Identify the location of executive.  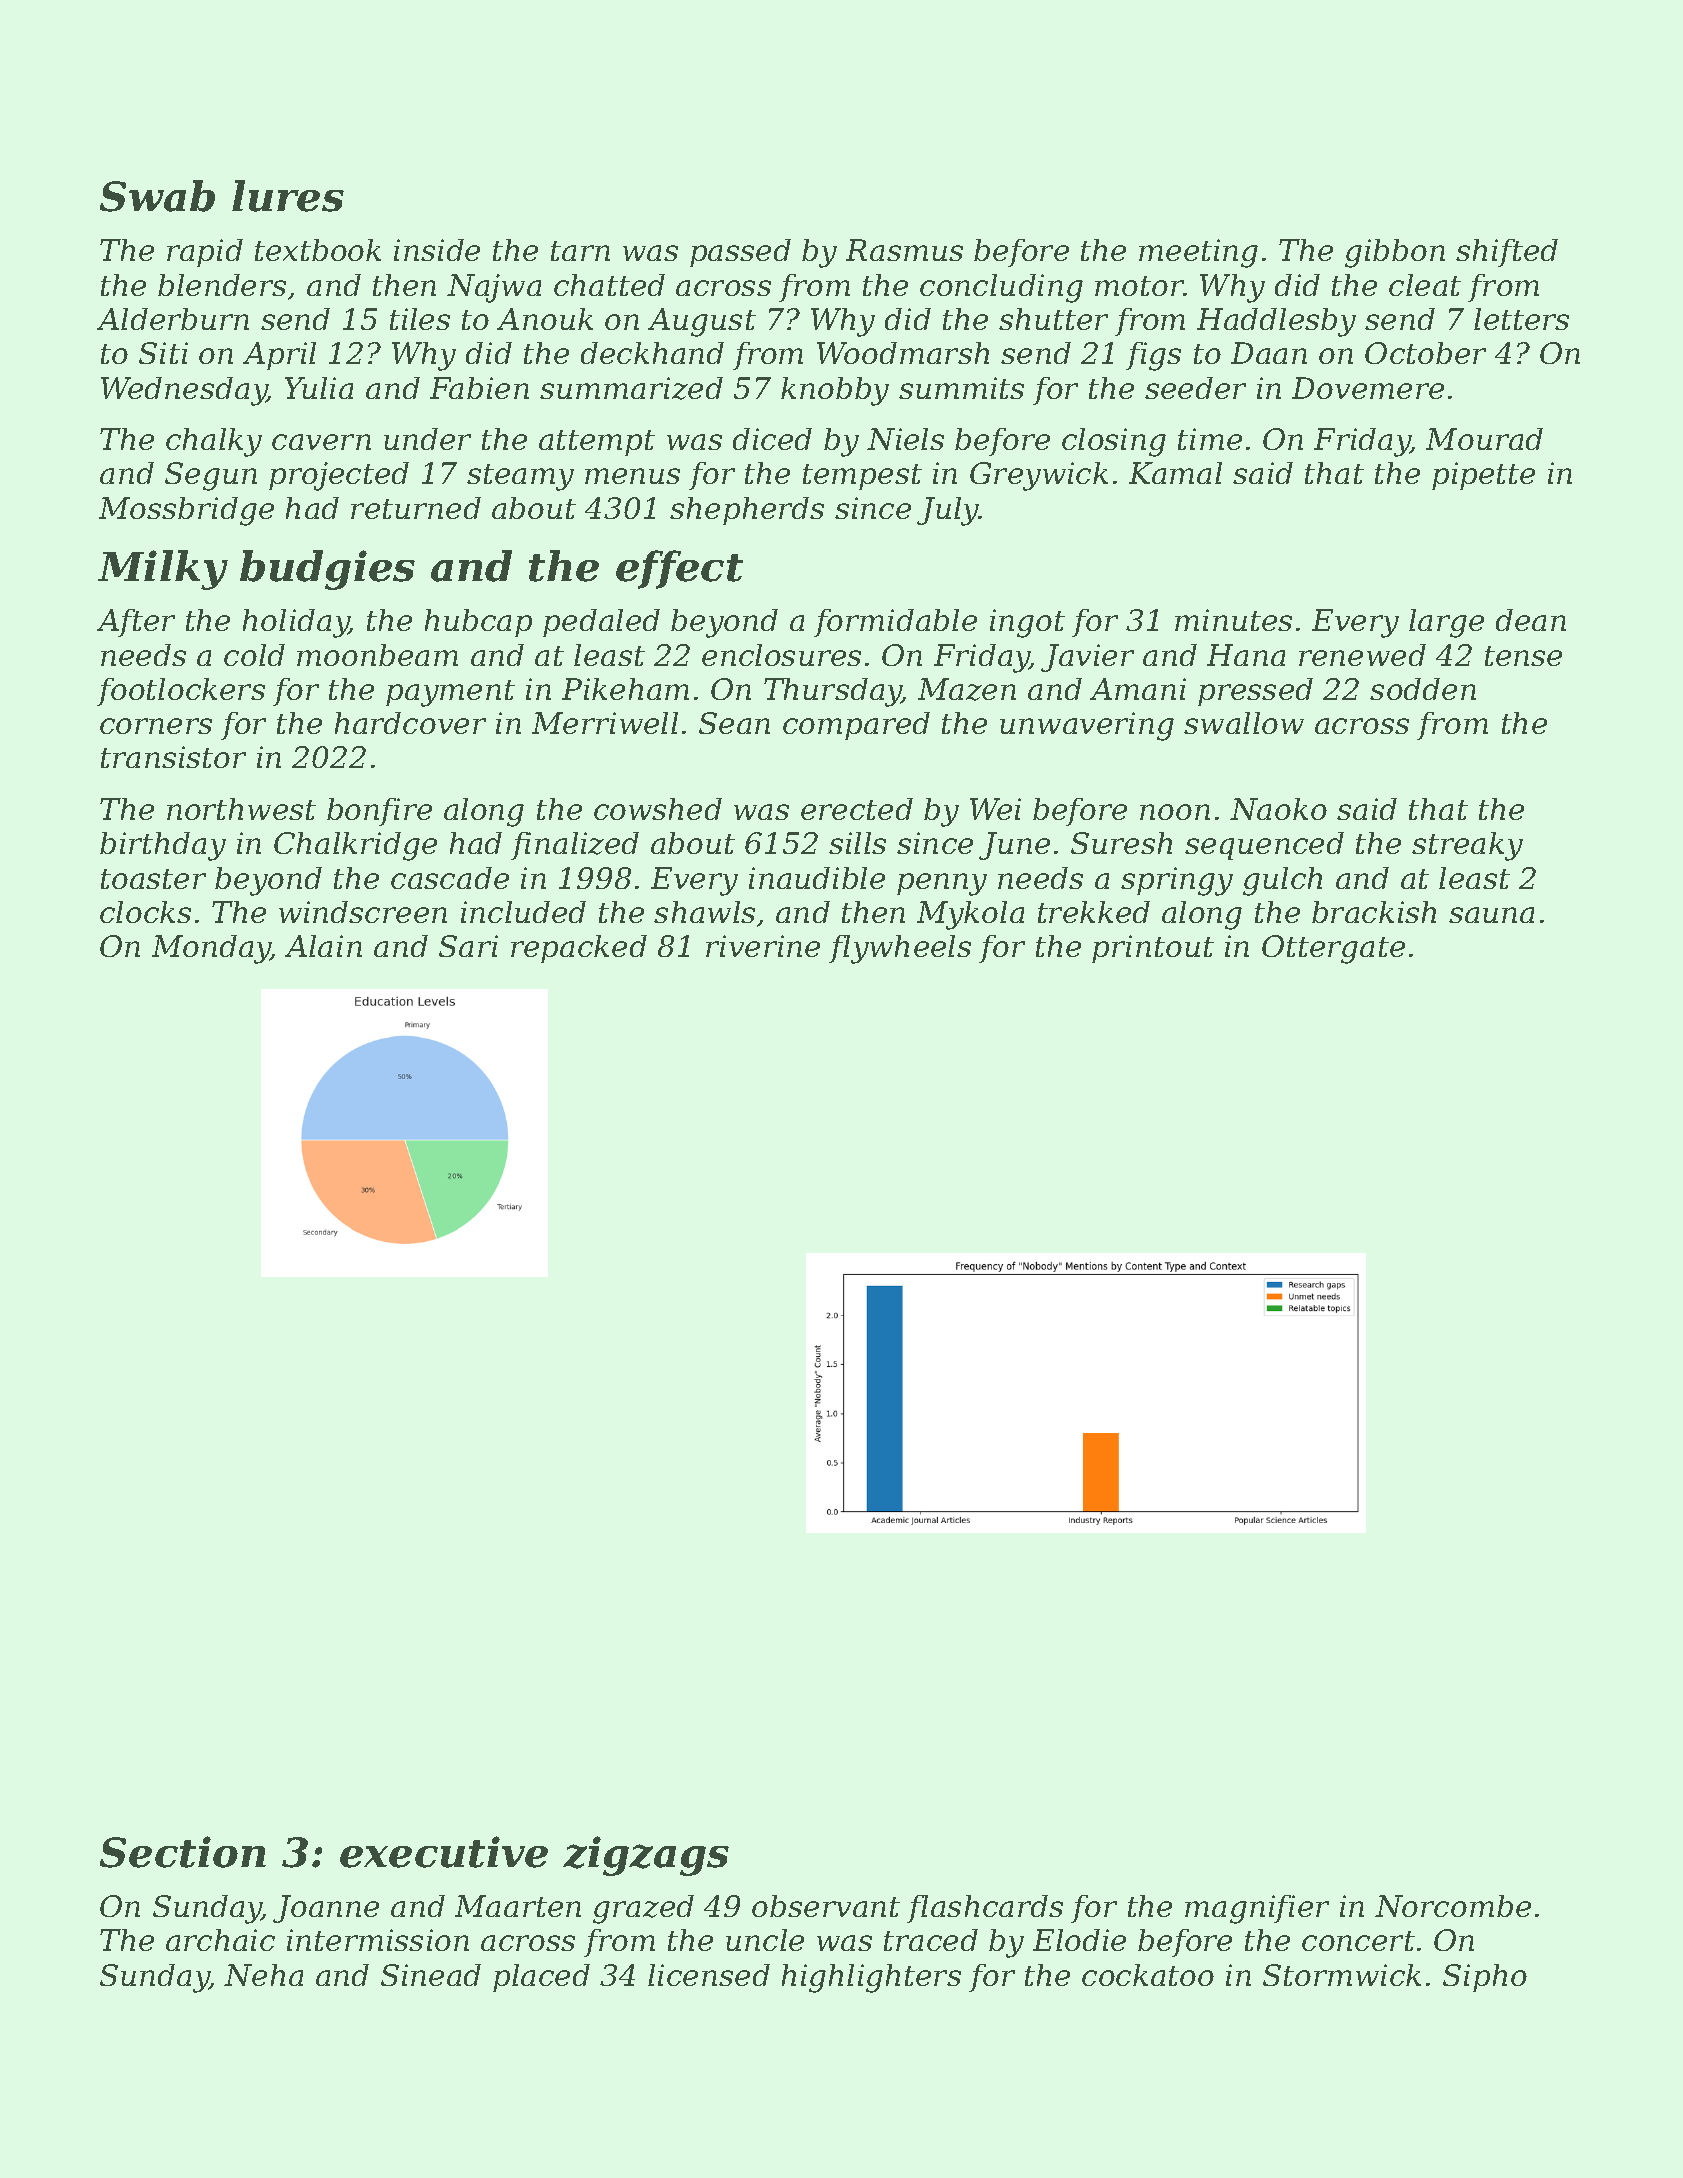
(444, 1852).
